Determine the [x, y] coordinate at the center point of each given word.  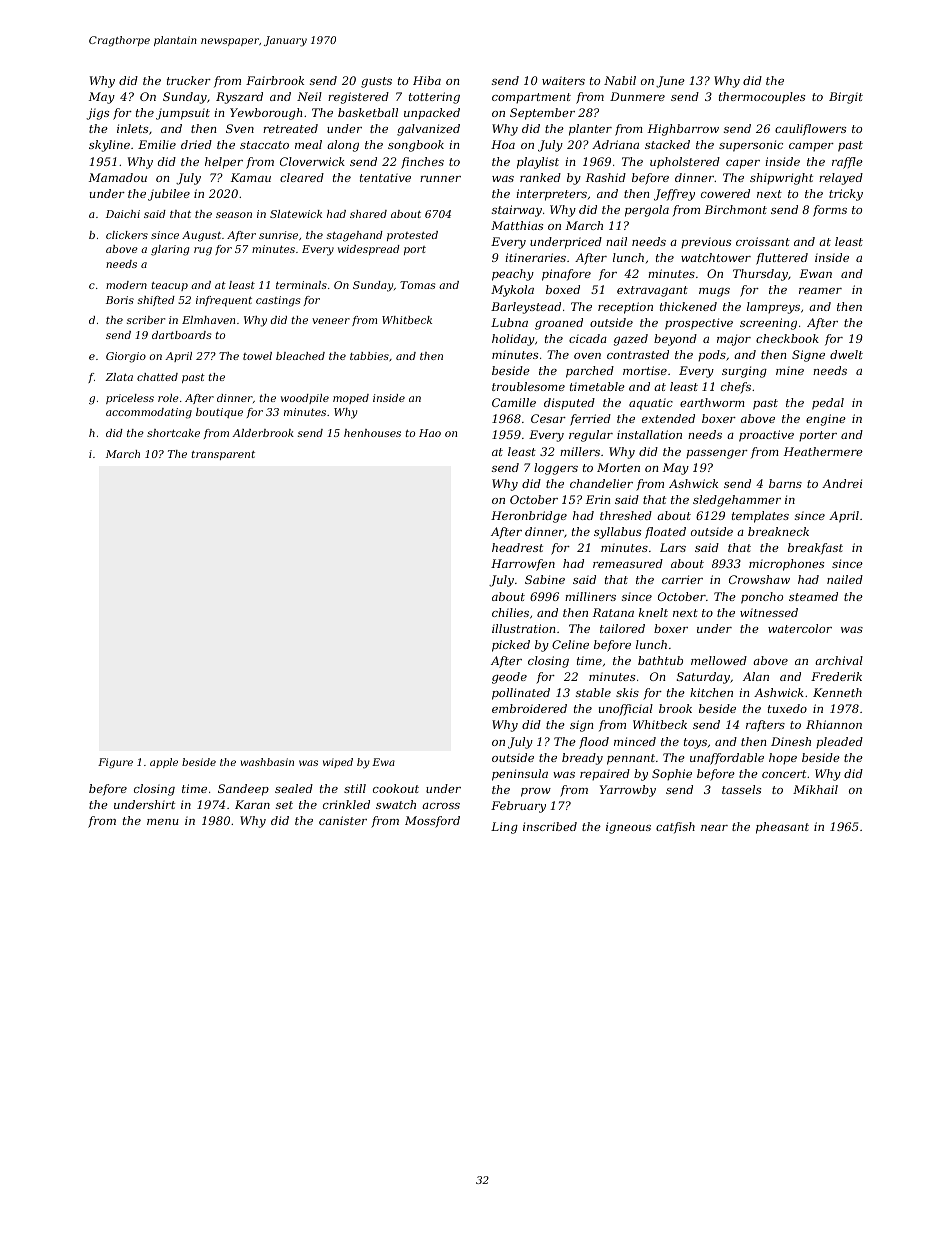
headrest [517, 547]
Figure [115, 763]
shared [368, 214]
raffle [847, 163]
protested [412, 236]
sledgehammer [737, 501]
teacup [170, 286]
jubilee [169, 195]
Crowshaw [759, 579]
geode [509, 678]
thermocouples [762, 98]
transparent [223, 455]
